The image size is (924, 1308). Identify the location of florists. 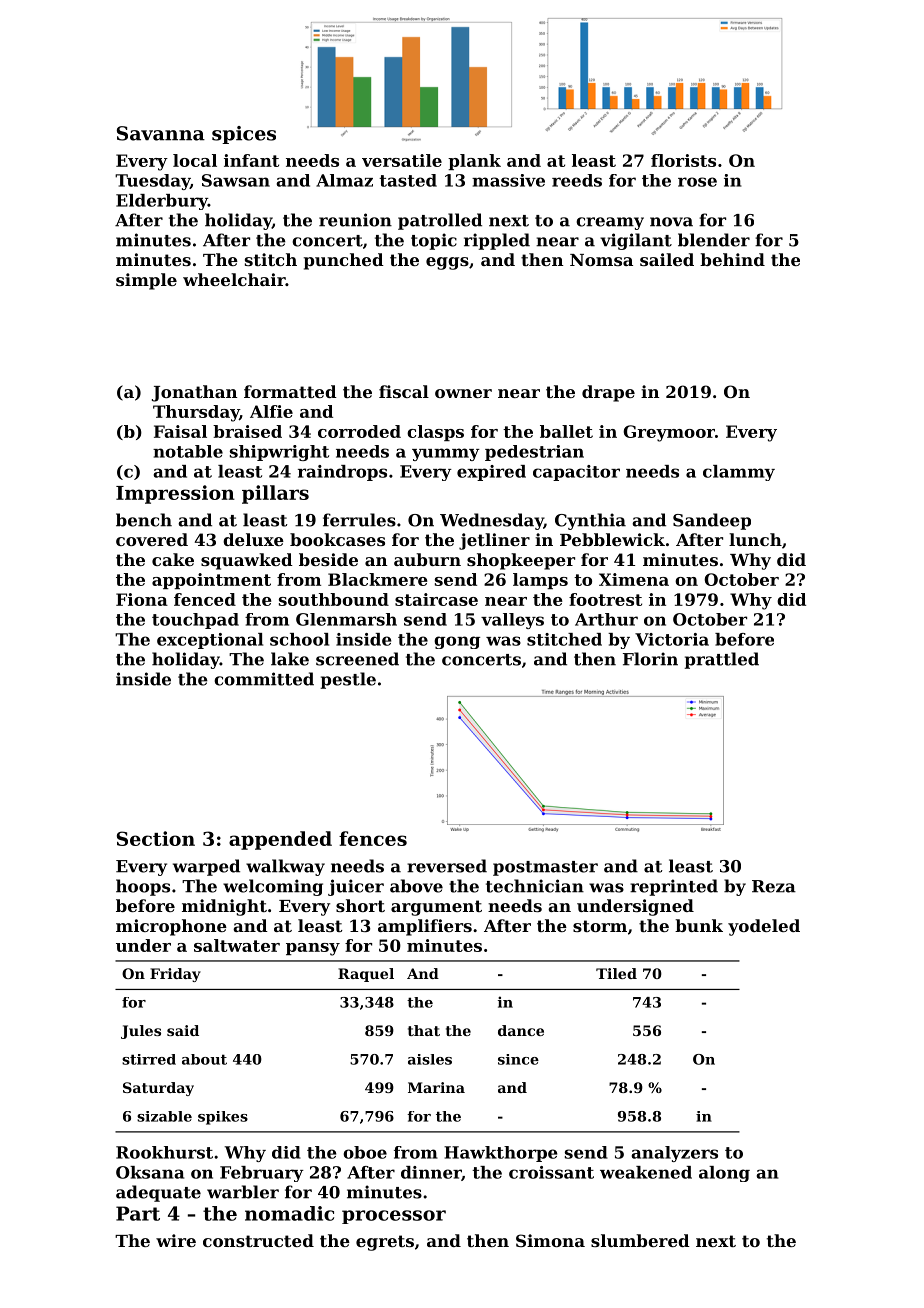
(683, 160).
